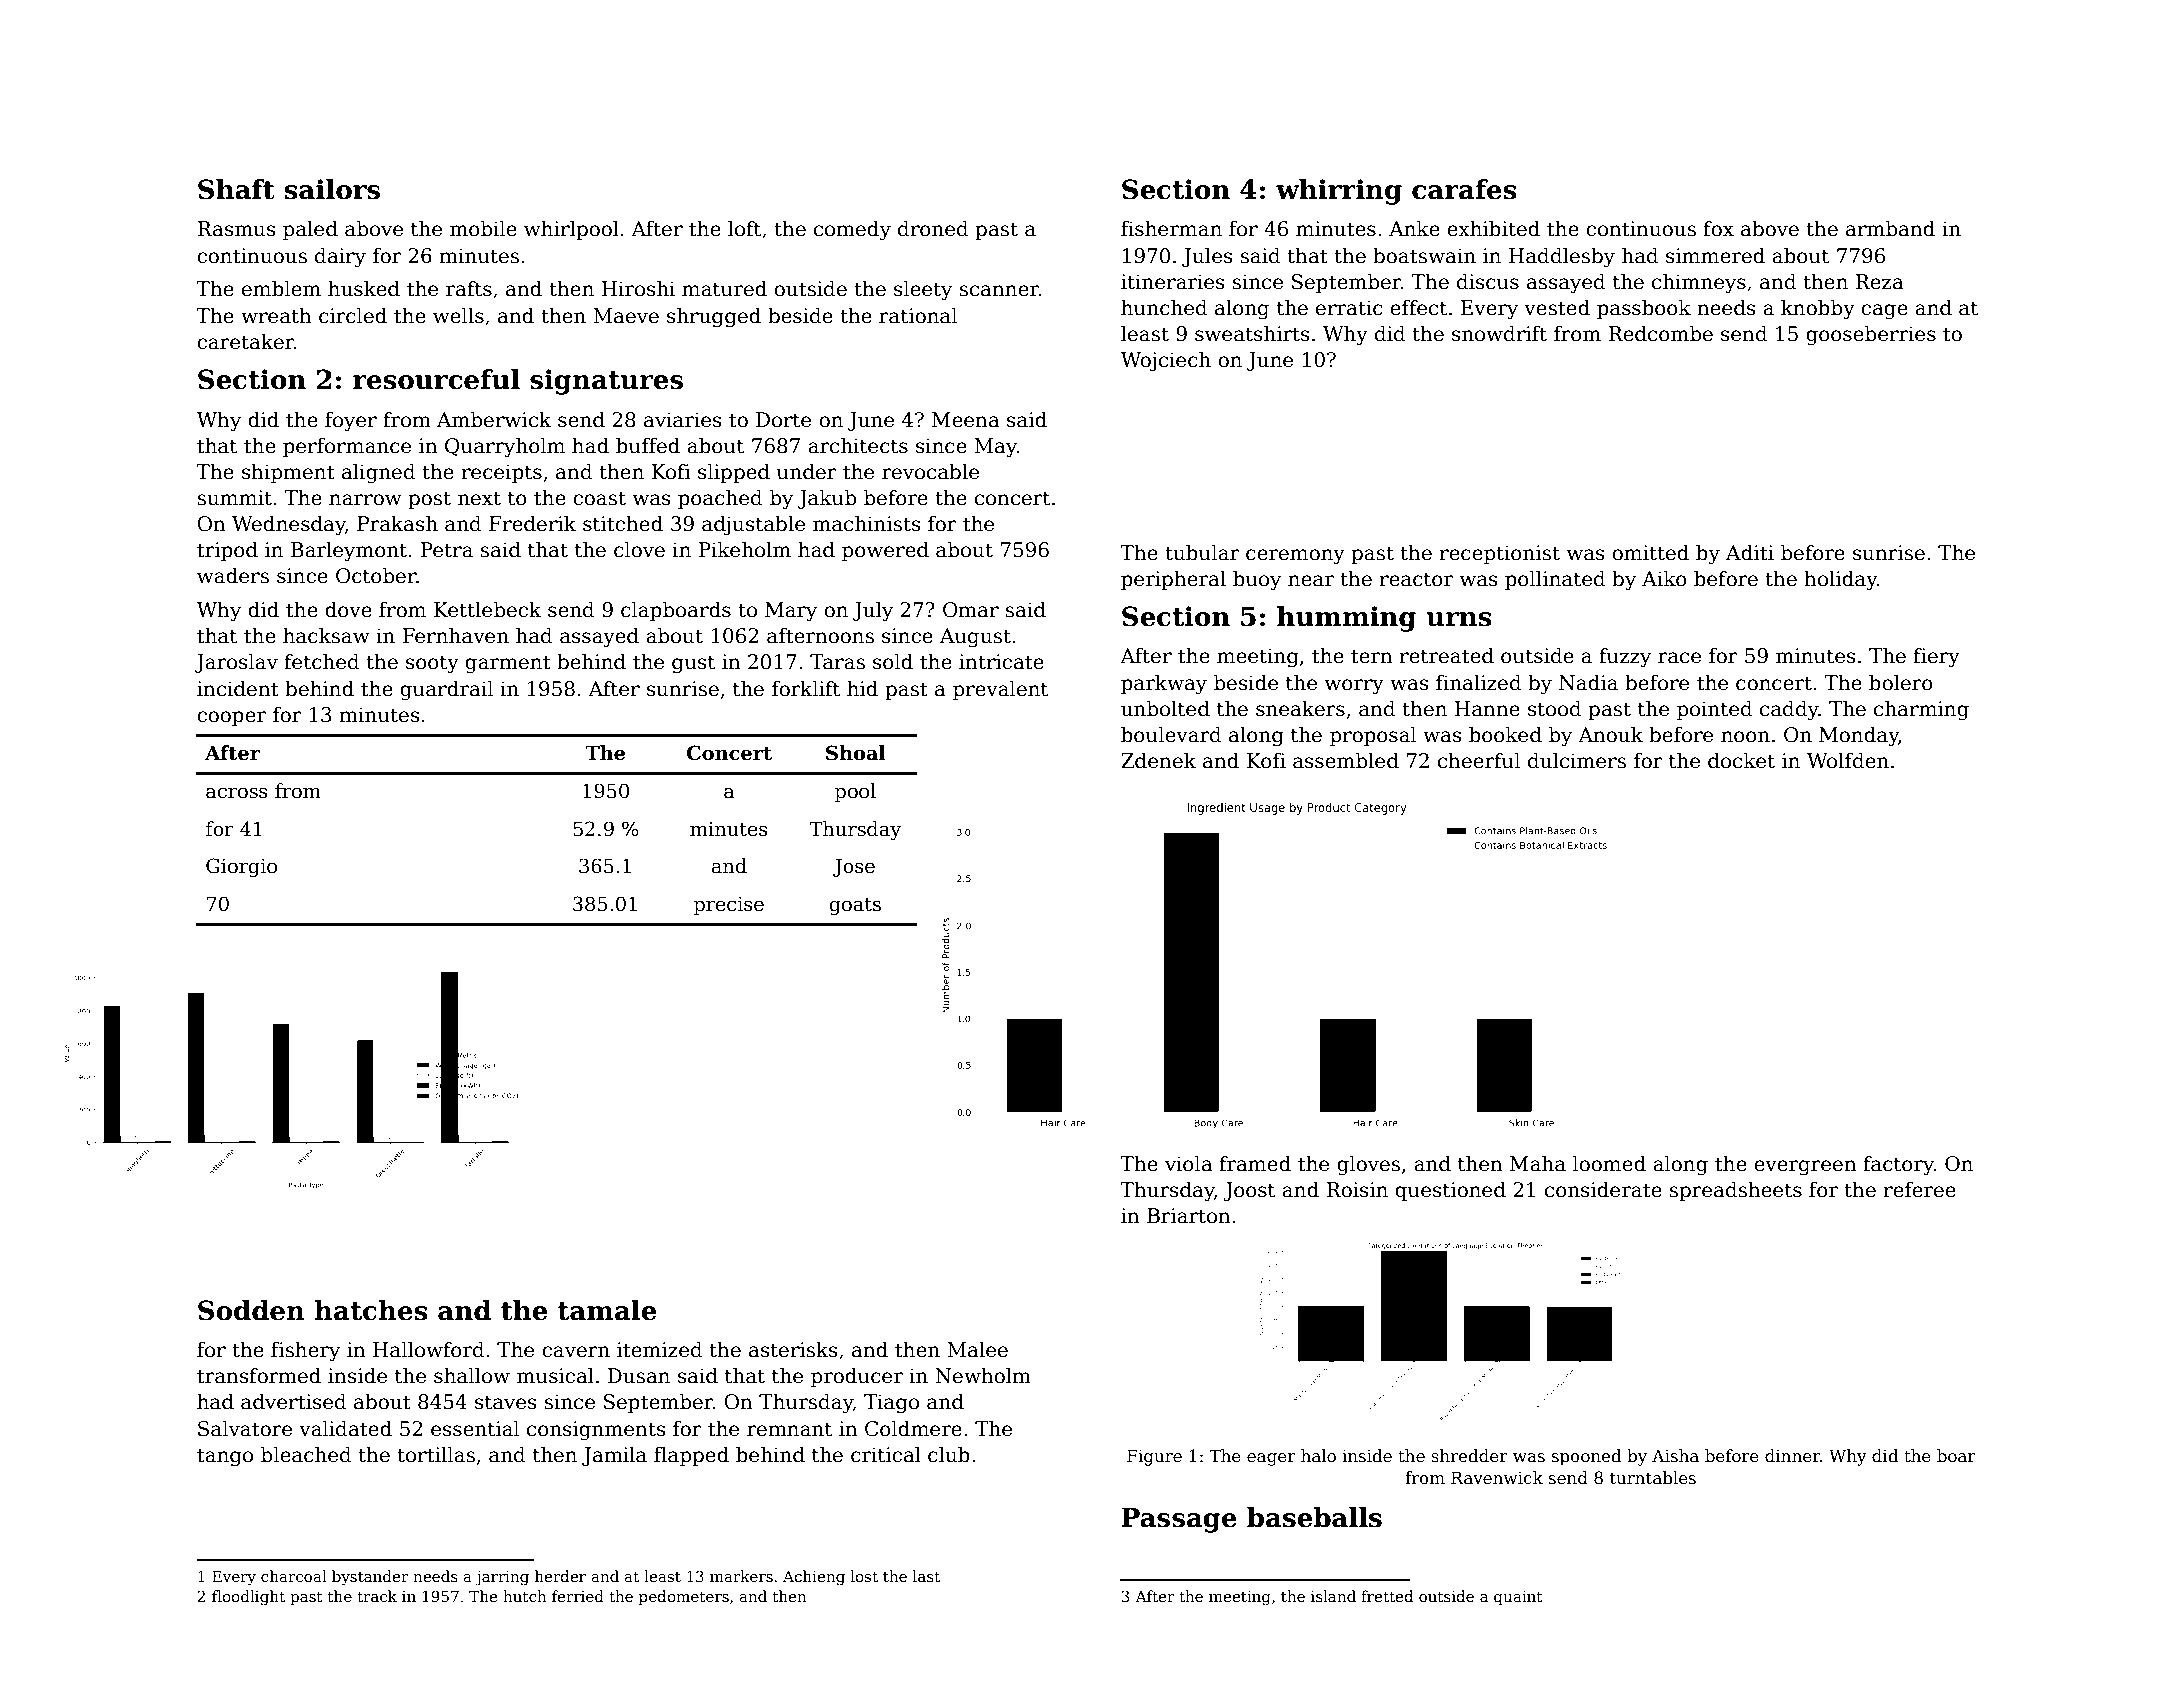 Image resolution: width=2178 pixels, height=1683 pixels. Describe the element at coordinates (245, 1428) in the document. I see `Salvatore` at that location.
